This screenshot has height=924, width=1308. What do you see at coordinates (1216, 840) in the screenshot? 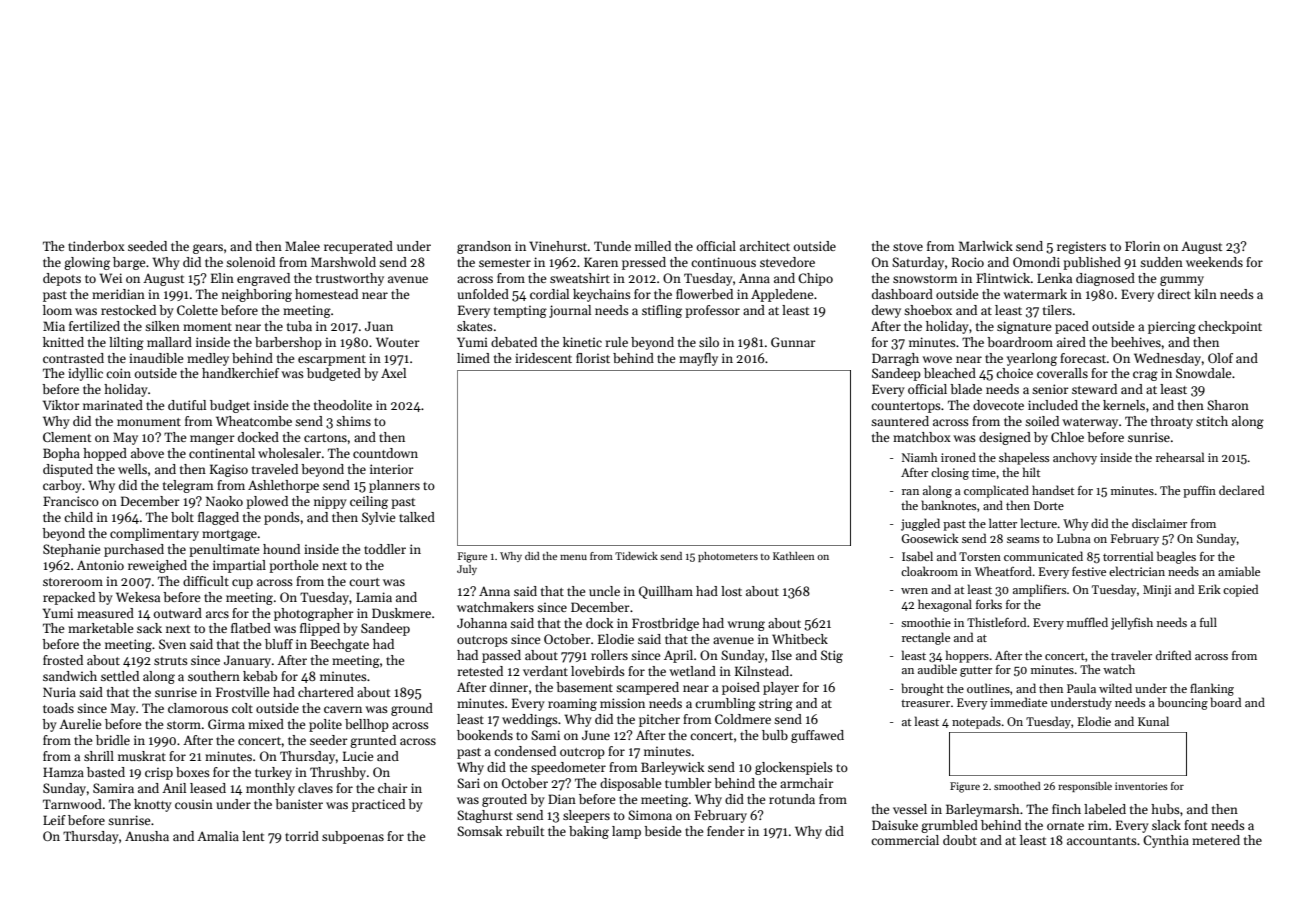
I see `metered` at bounding box center [1216, 840].
